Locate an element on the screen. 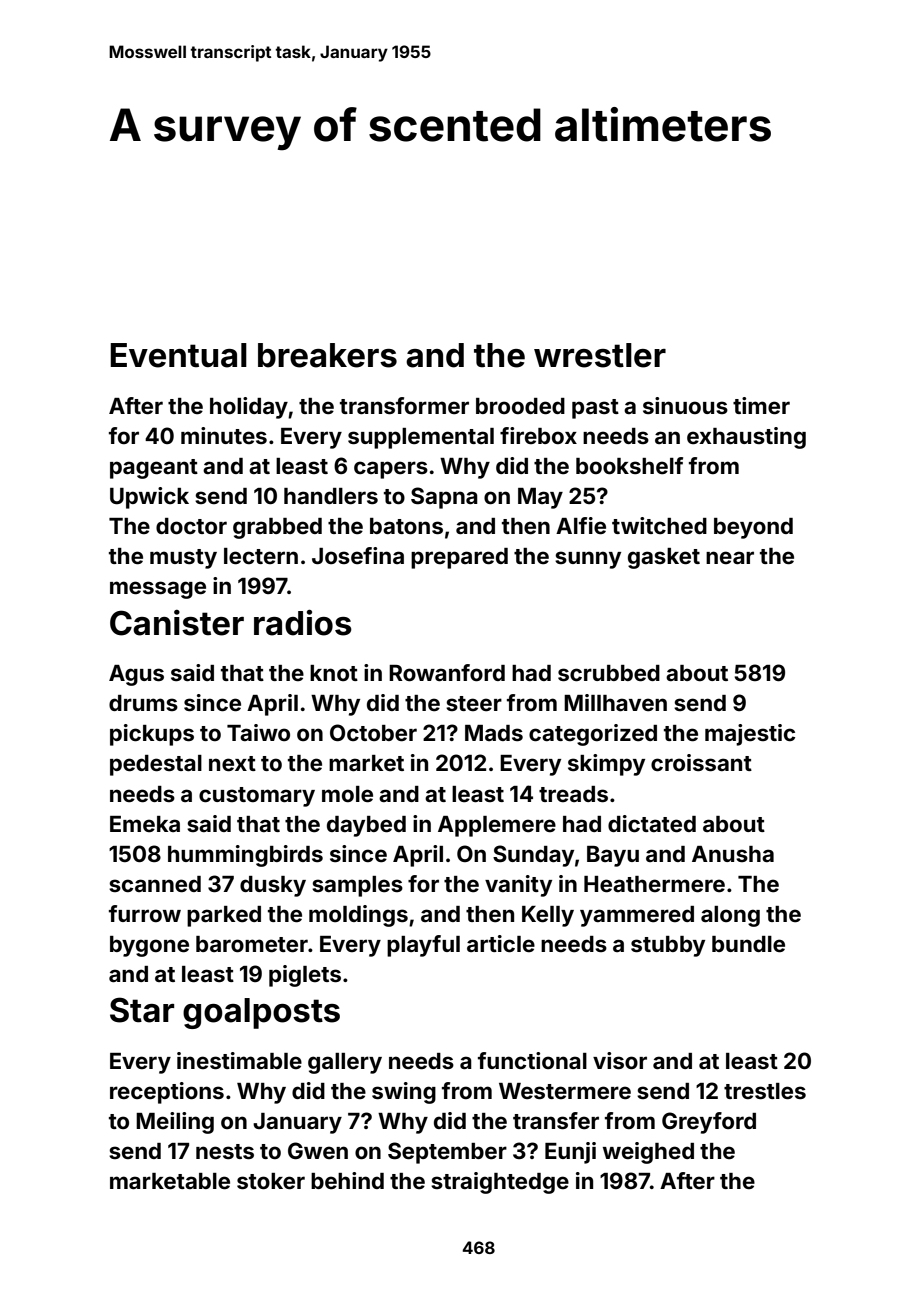 This screenshot has width=924, height=1314. Meiling is located at coordinates (175, 1123).
